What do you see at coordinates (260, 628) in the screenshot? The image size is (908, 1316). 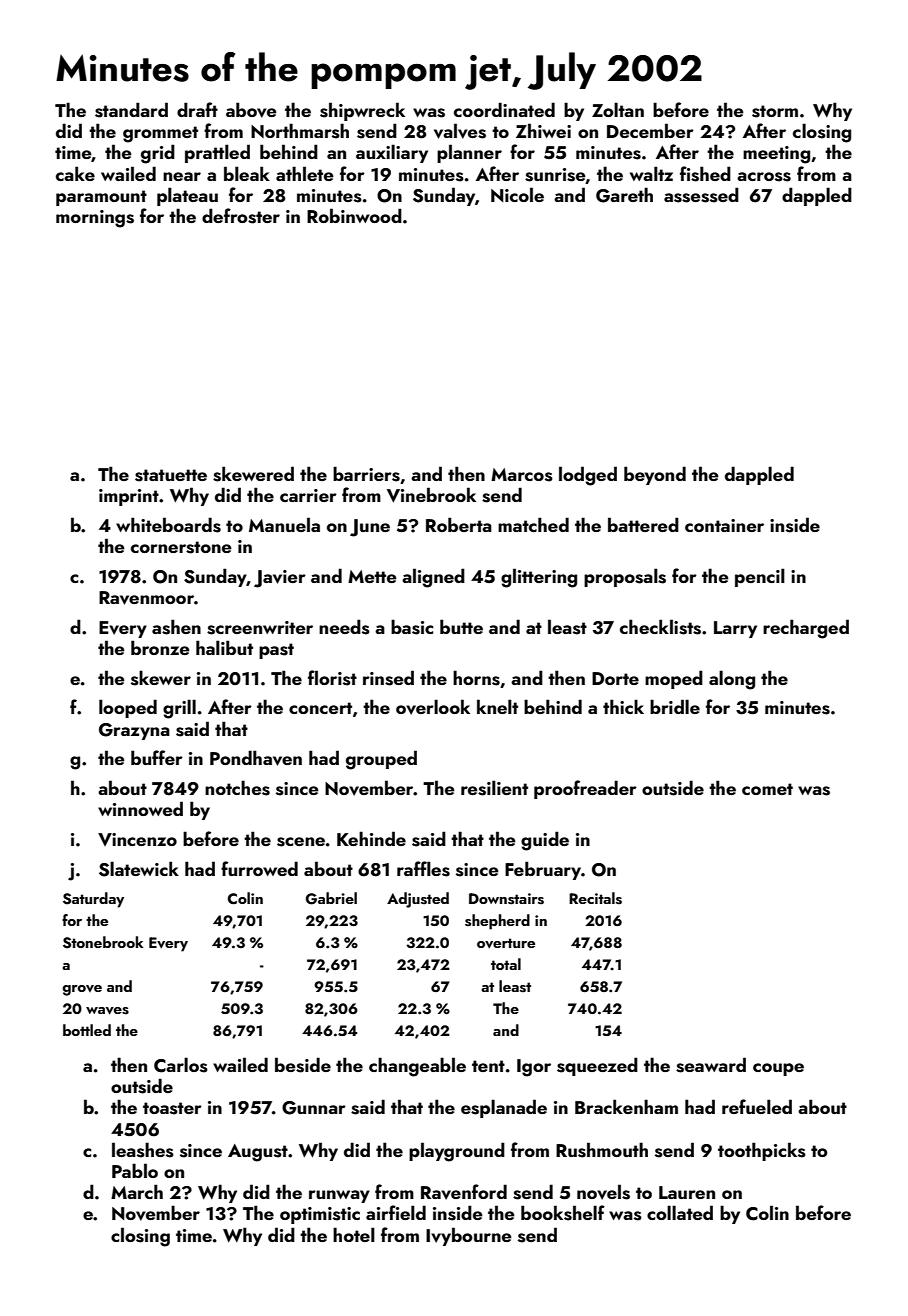 I see `screenwriter` at bounding box center [260, 628].
